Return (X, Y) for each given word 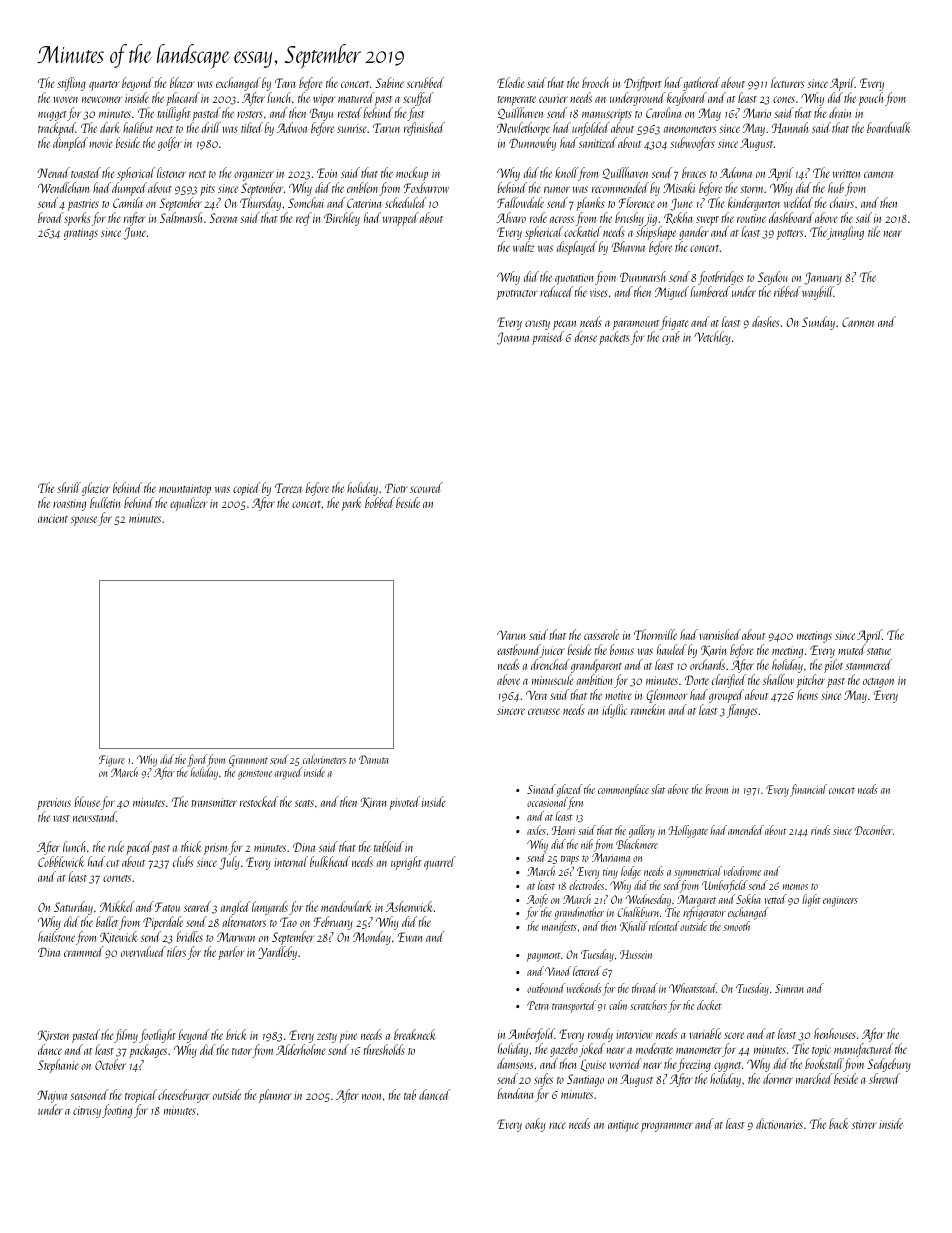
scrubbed (425, 82)
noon (371, 1097)
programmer (667, 1127)
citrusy (87, 1112)
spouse (84, 521)
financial (808, 790)
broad (50, 217)
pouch (871, 99)
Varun (511, 635)
